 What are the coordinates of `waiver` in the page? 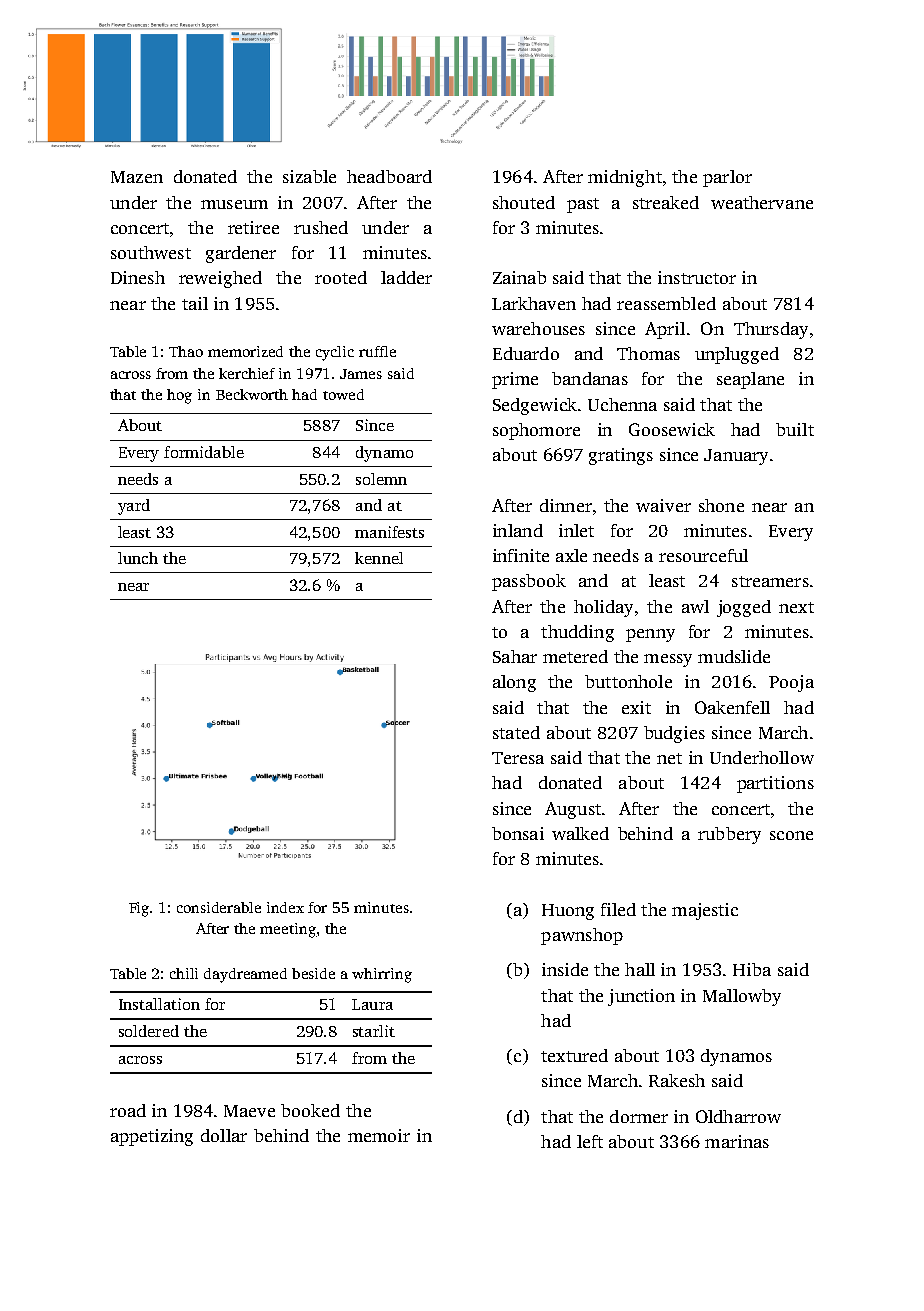 It's located at (663, 505).
